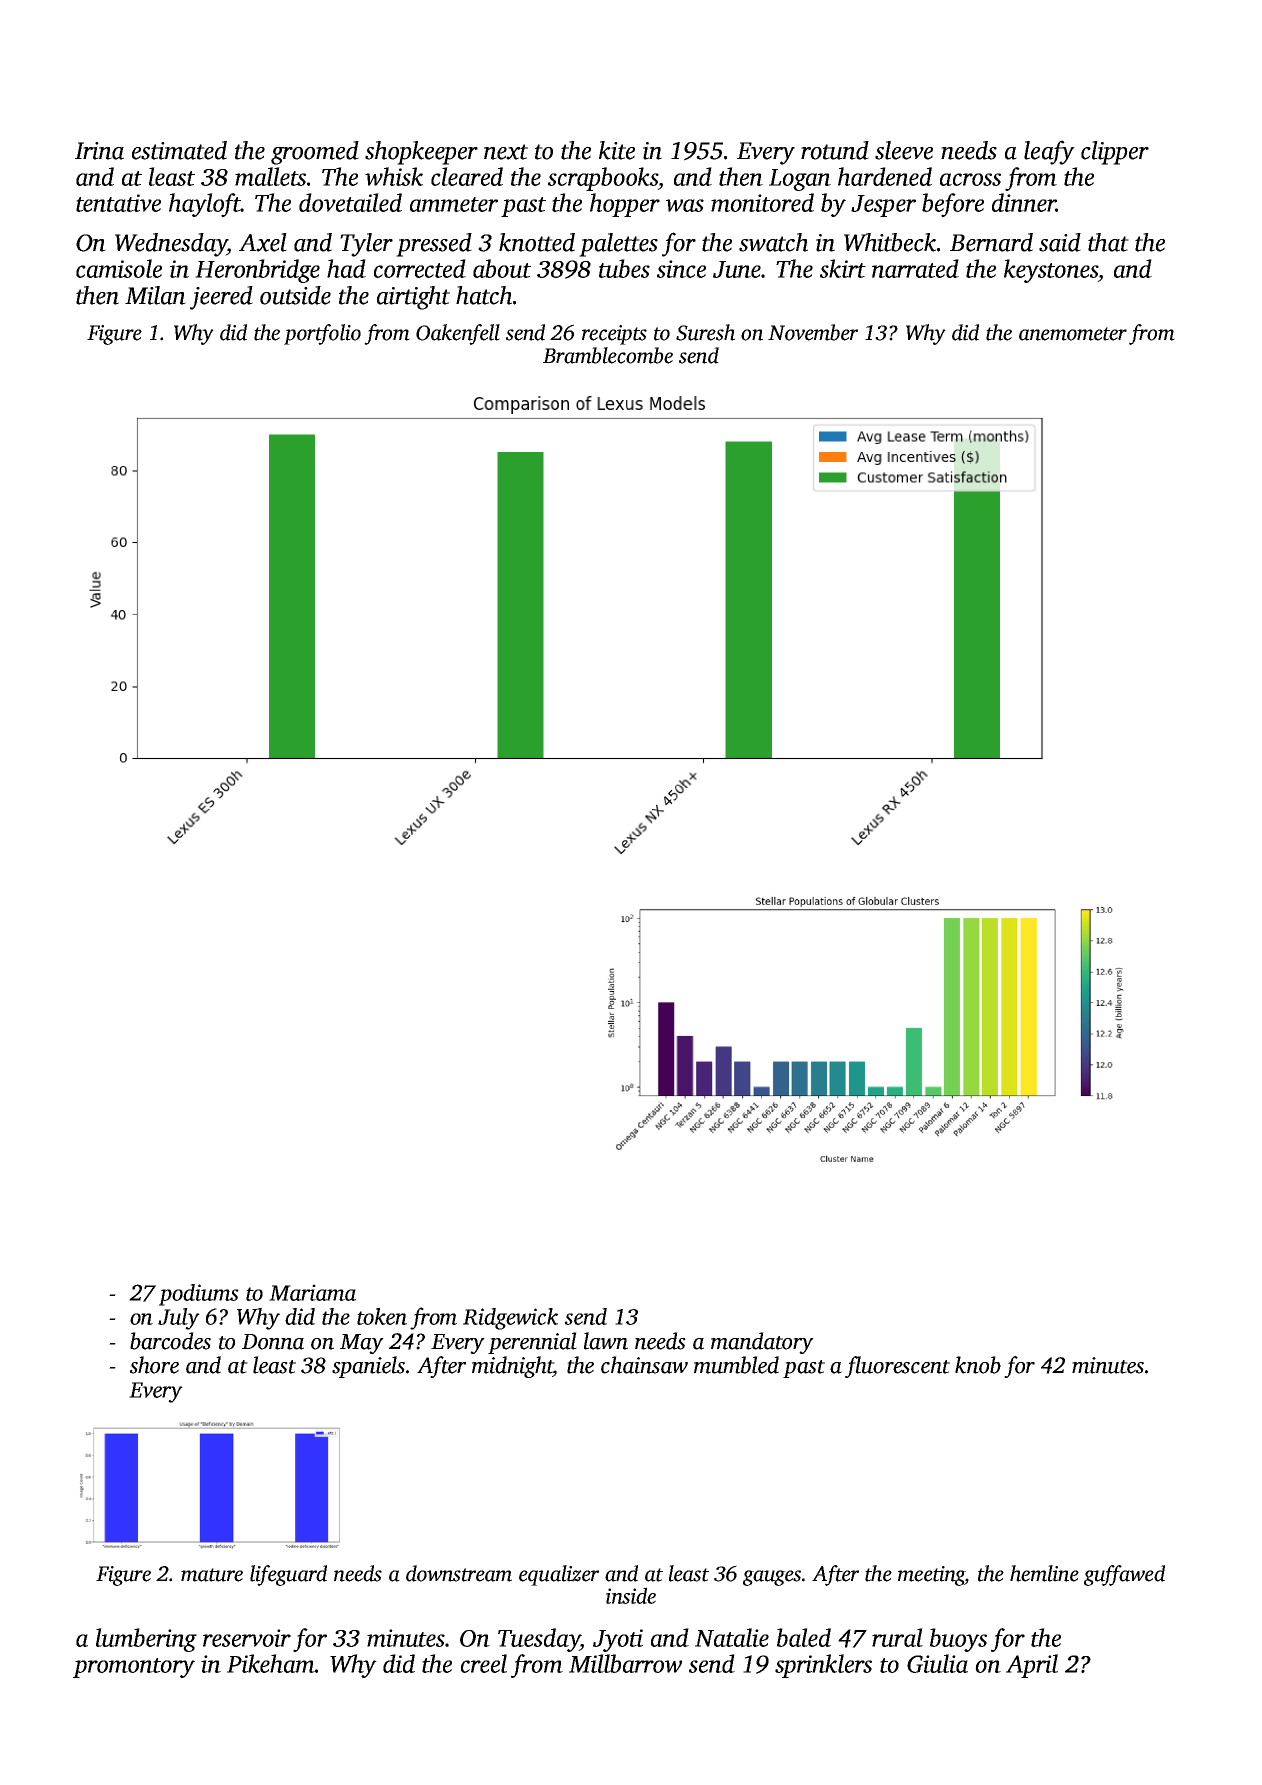 This image has width=1262, height=1785. I want to click on anemometer, so click(1073, 334).
